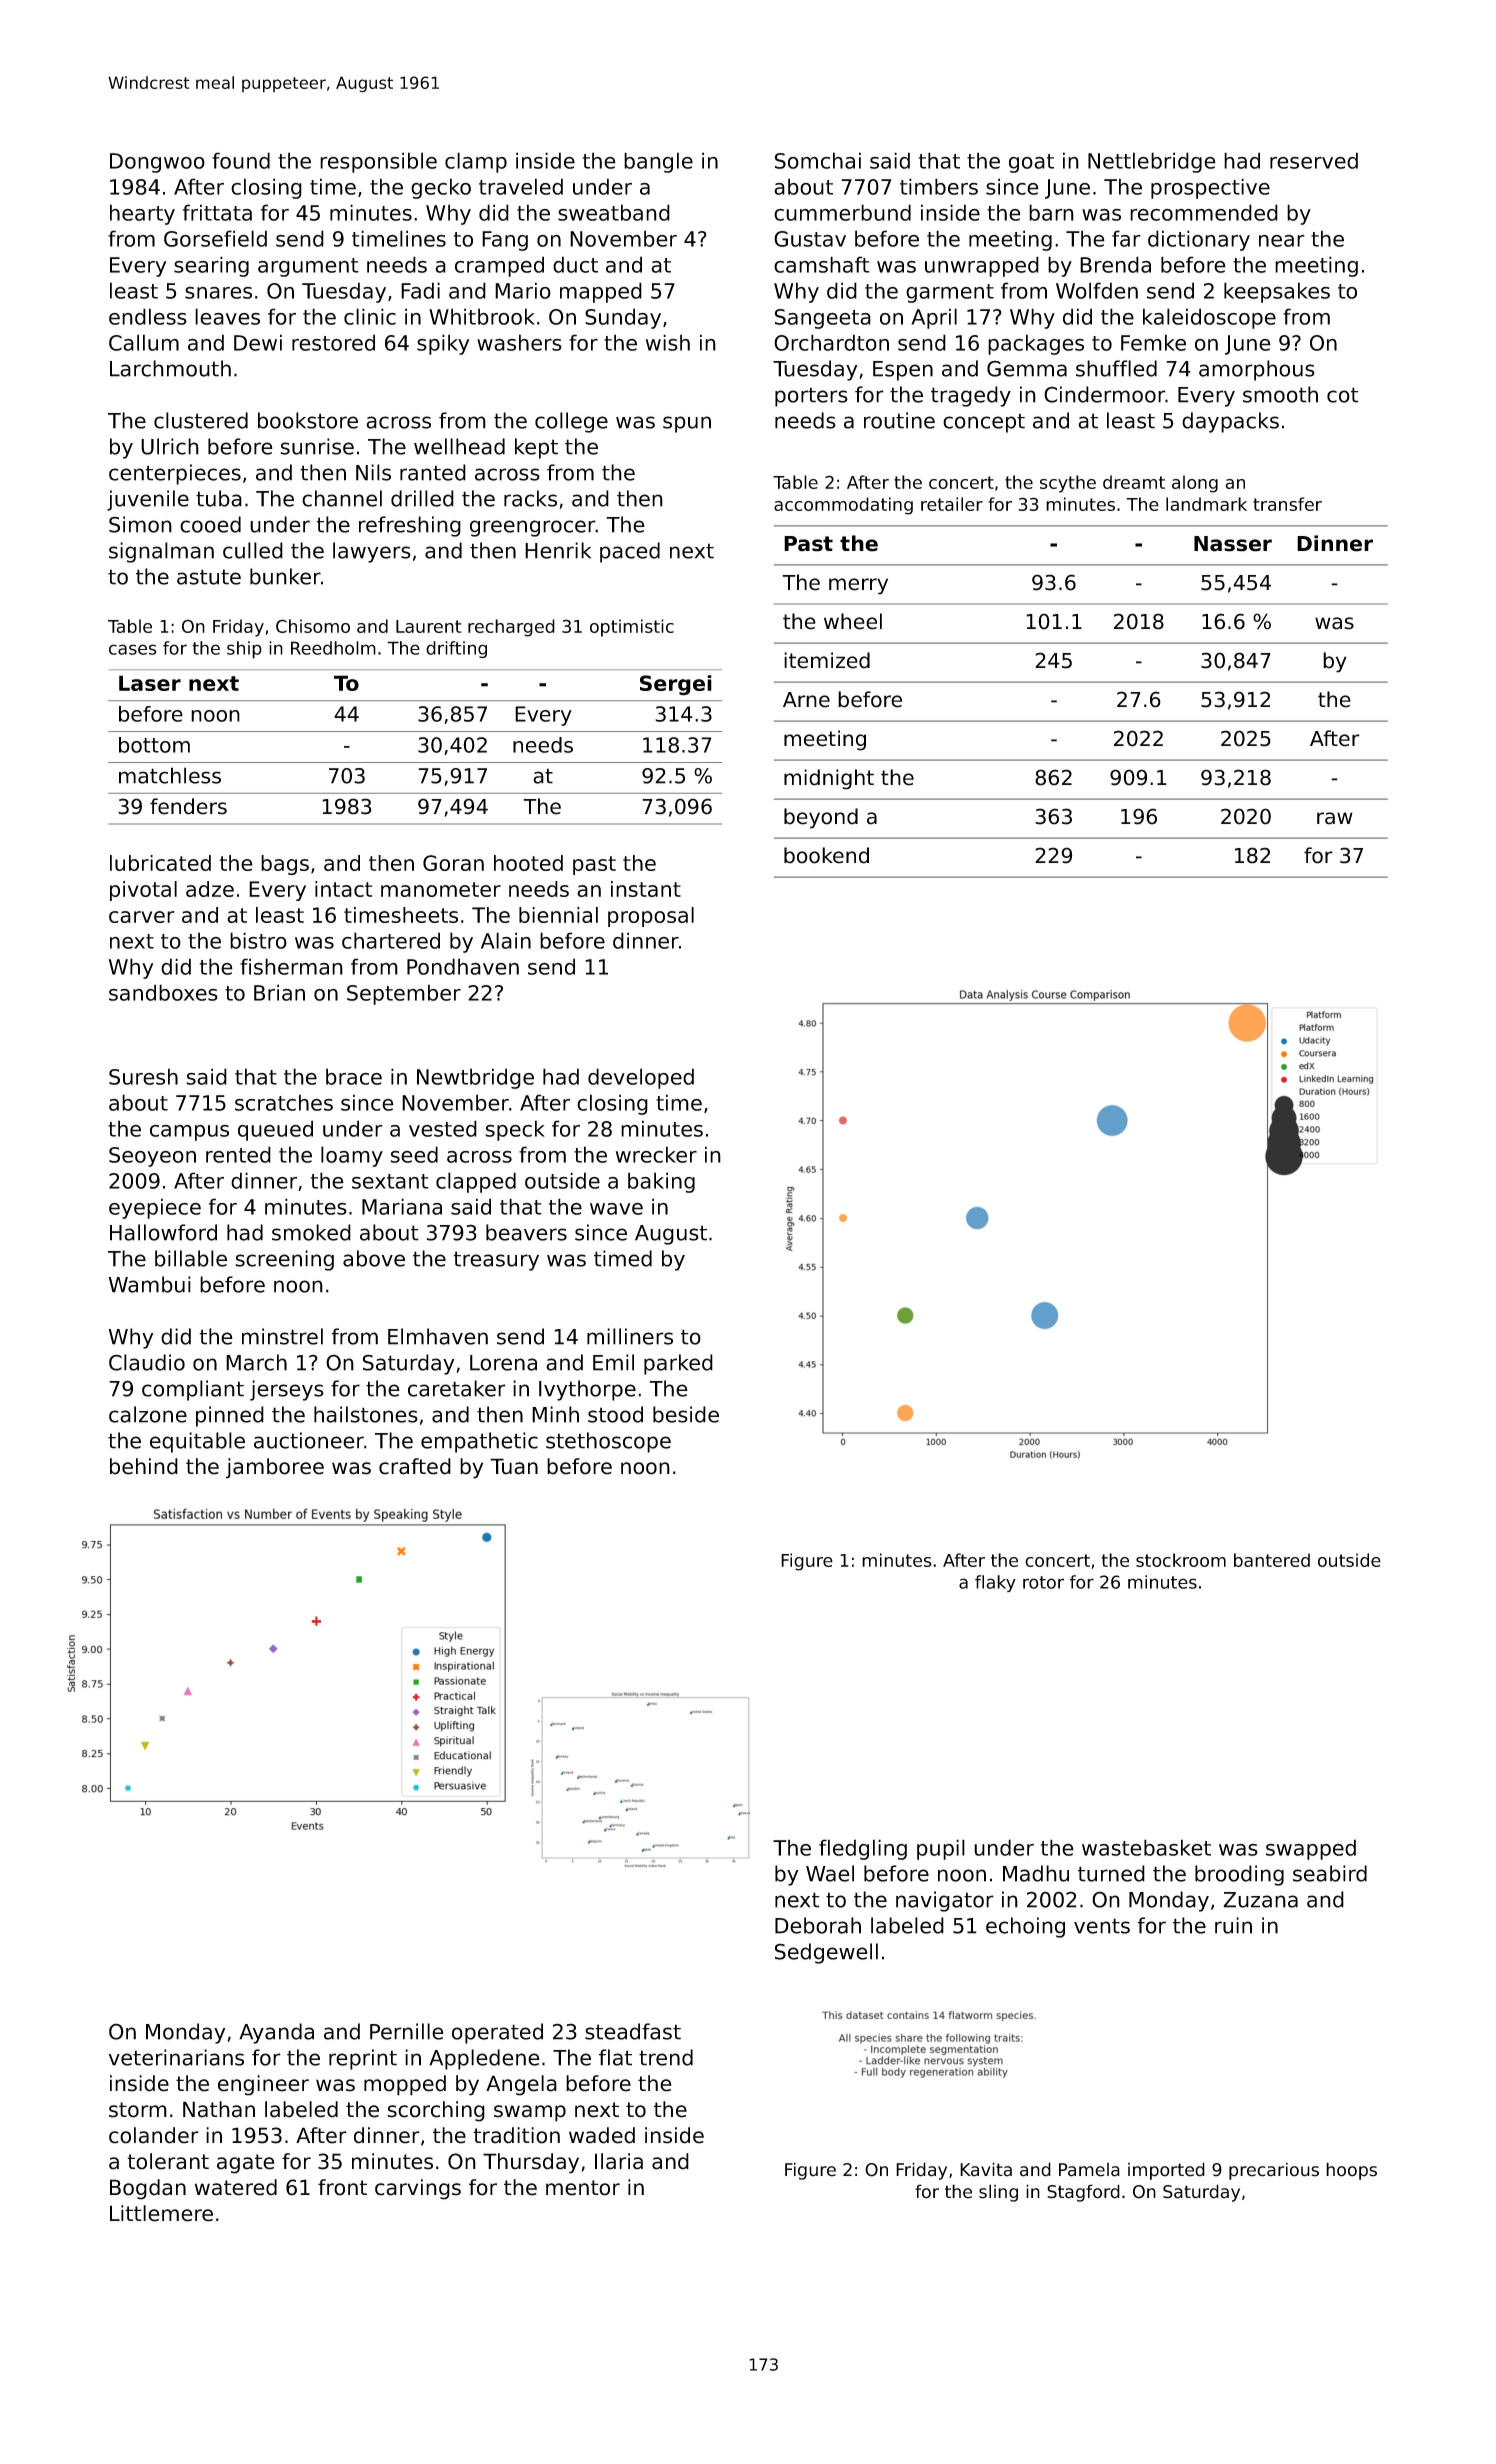 This document has width=1496, height=2464. Describe the element at coordinates (291, 966) in the document. I see `fisherman` at that location.
